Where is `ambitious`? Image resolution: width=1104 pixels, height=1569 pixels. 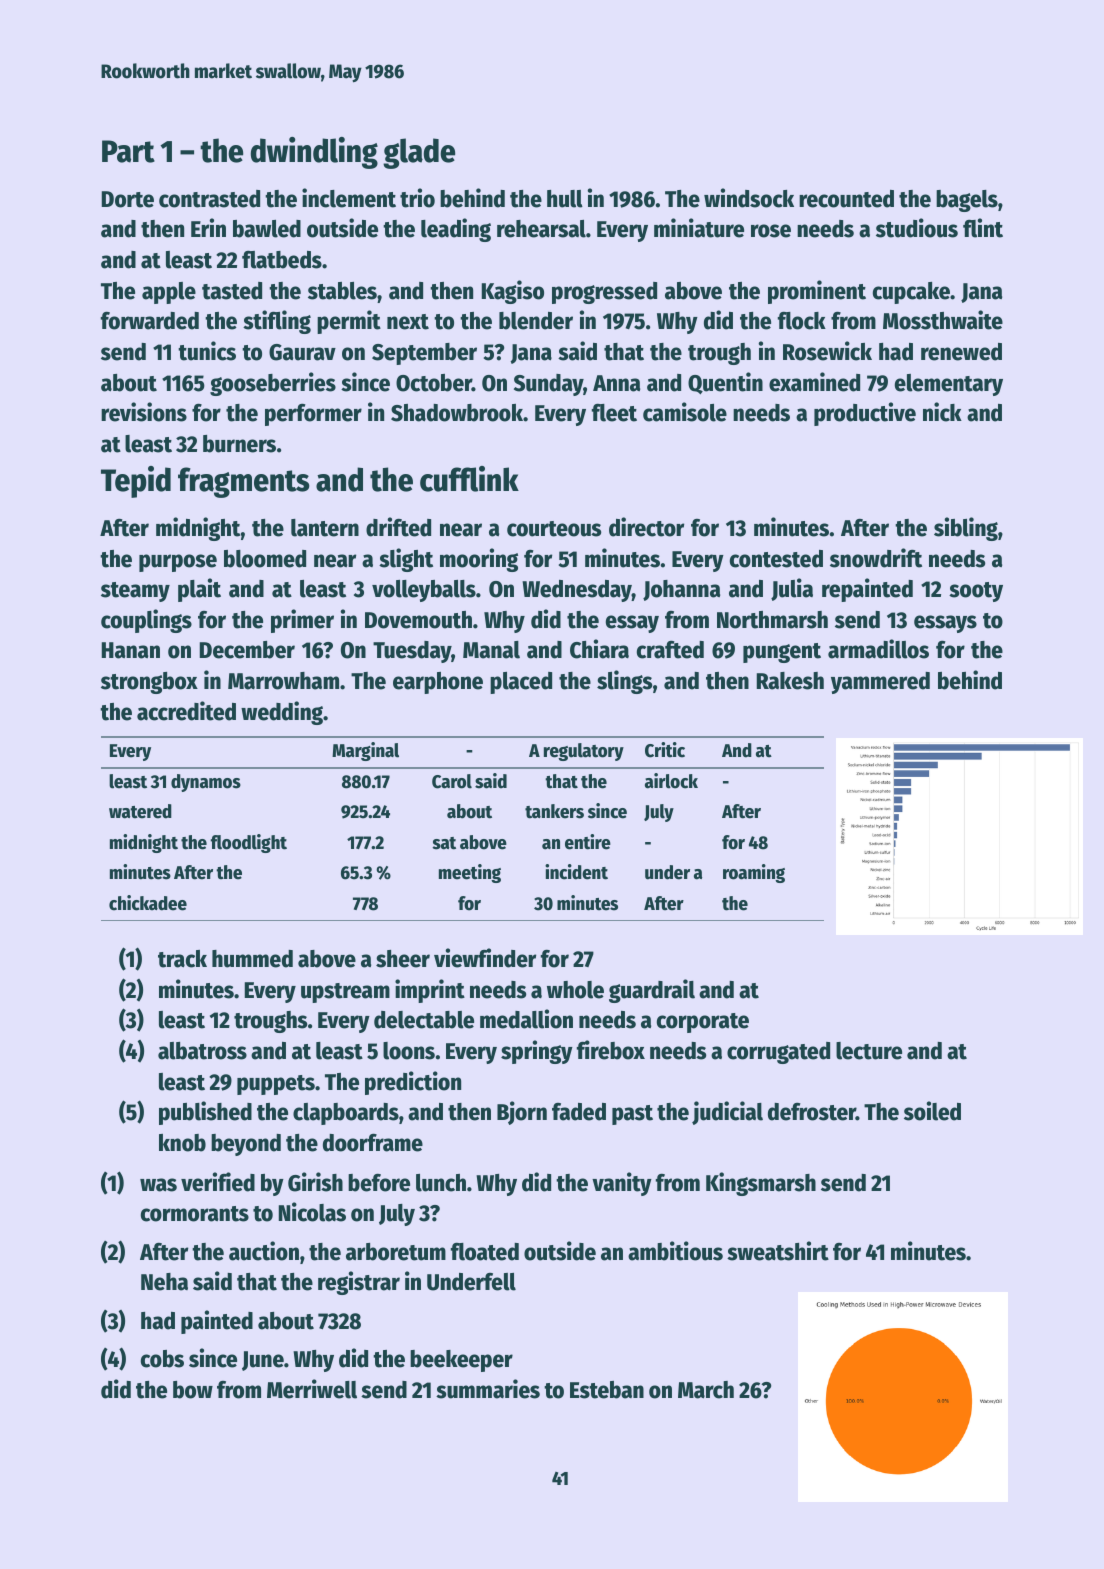
ambitious is located at coordinates (675, 1251).
